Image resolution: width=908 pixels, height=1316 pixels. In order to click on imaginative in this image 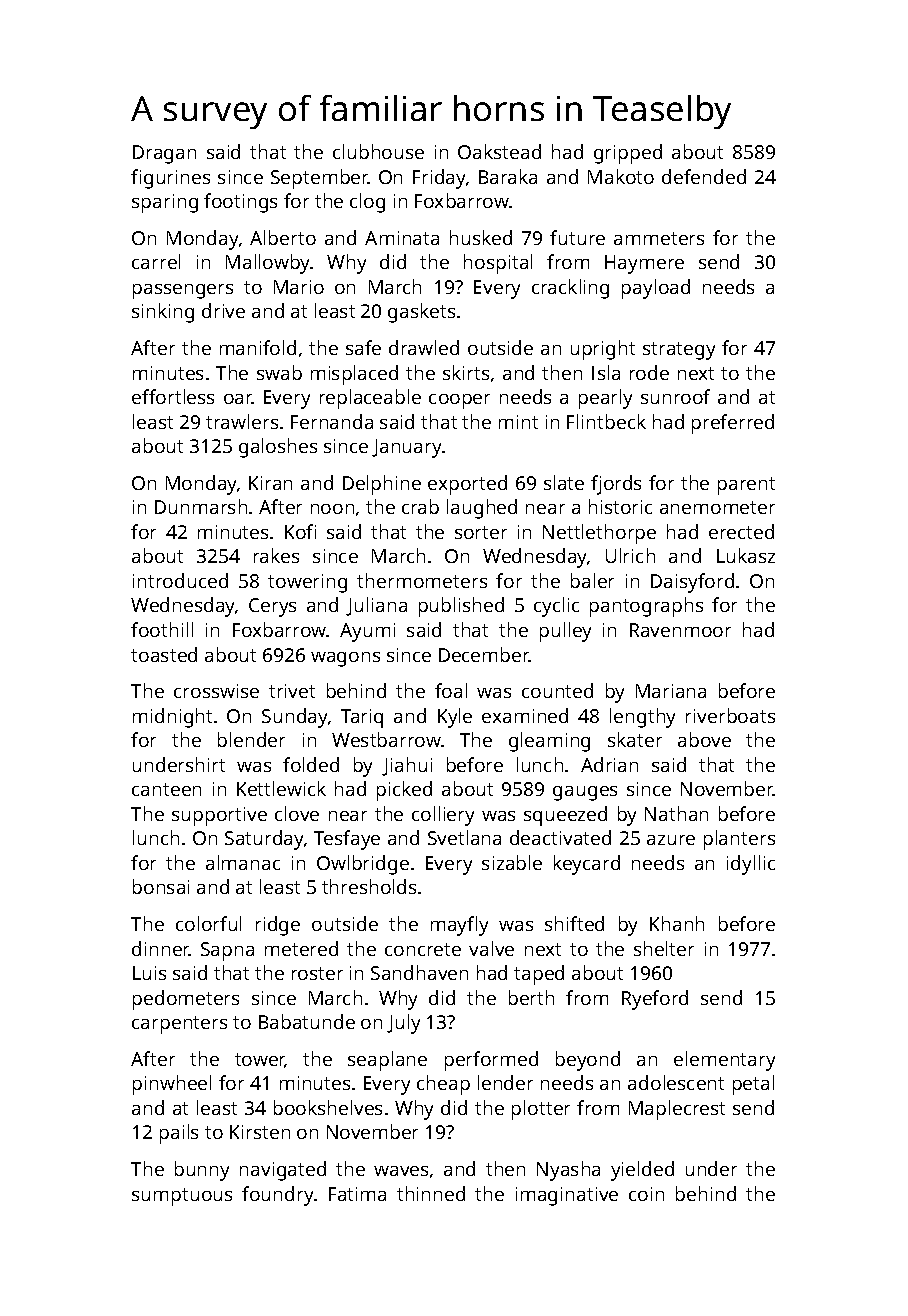, I will do `click(567, 1196)`.
